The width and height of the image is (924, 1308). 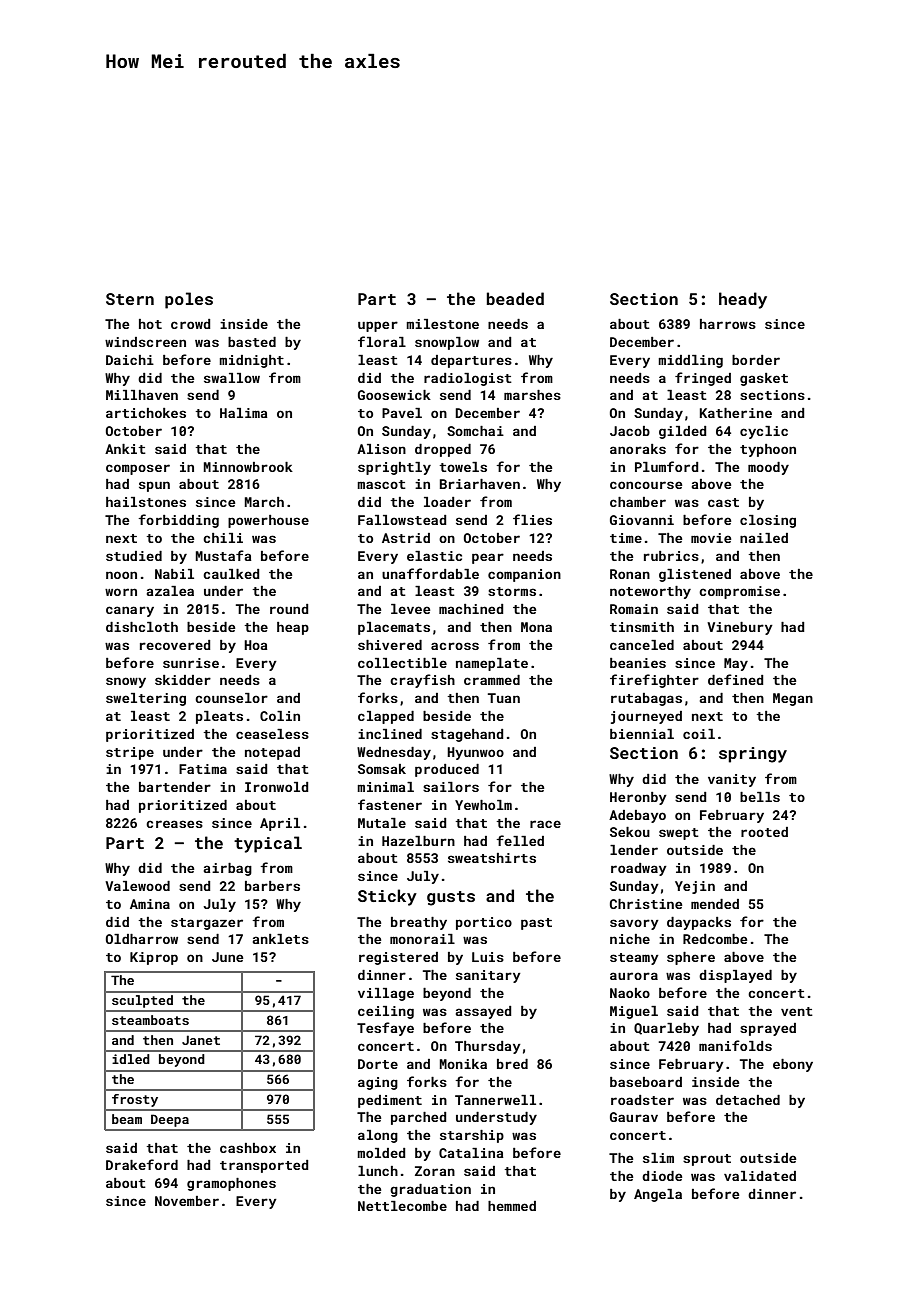 I want to click on November, so click(x=187, y=1201).
